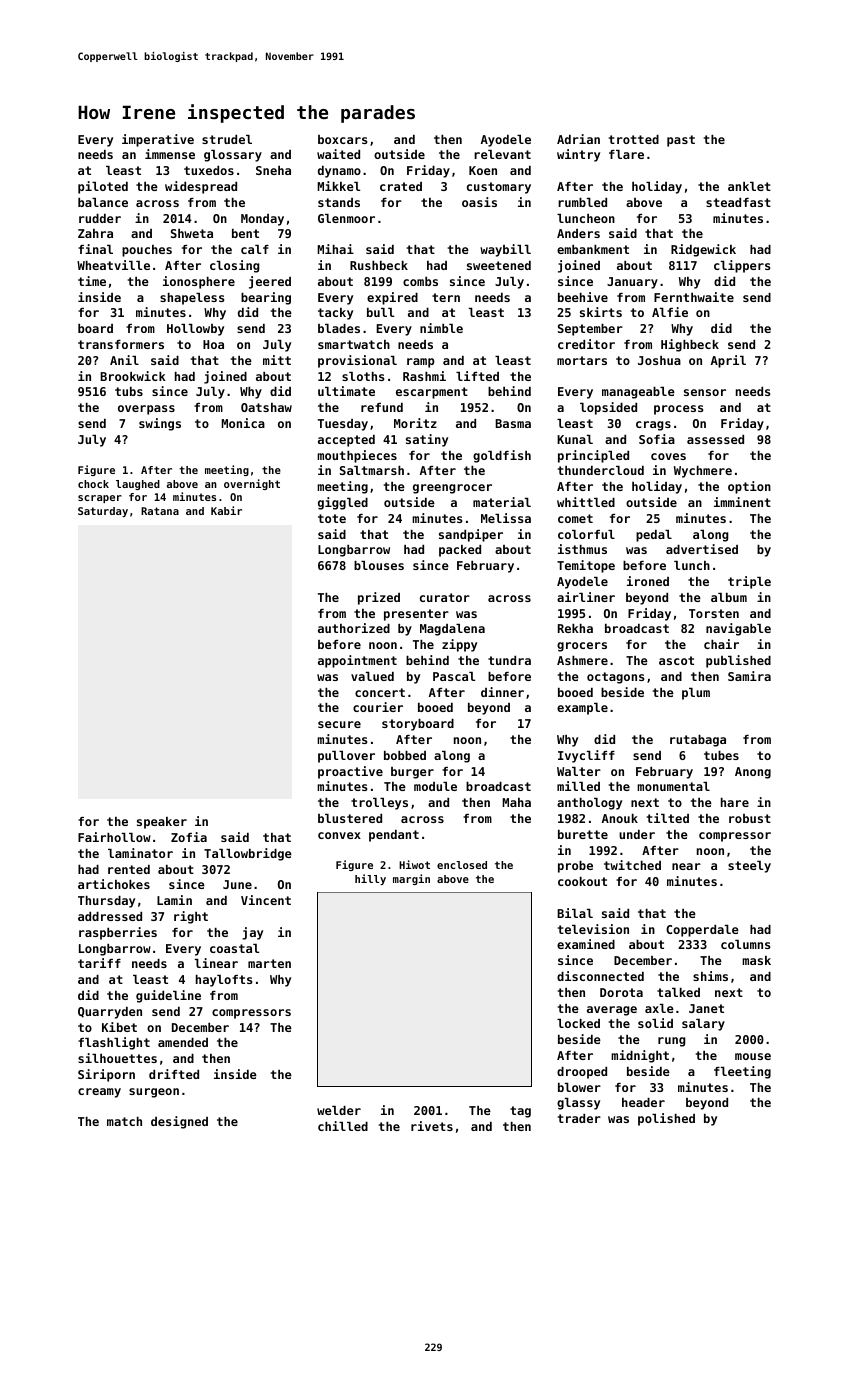 The height and width of the page is (1400, 849). Describe the element at coordinates (124, 1121) in the page. I see `match` at that location.
